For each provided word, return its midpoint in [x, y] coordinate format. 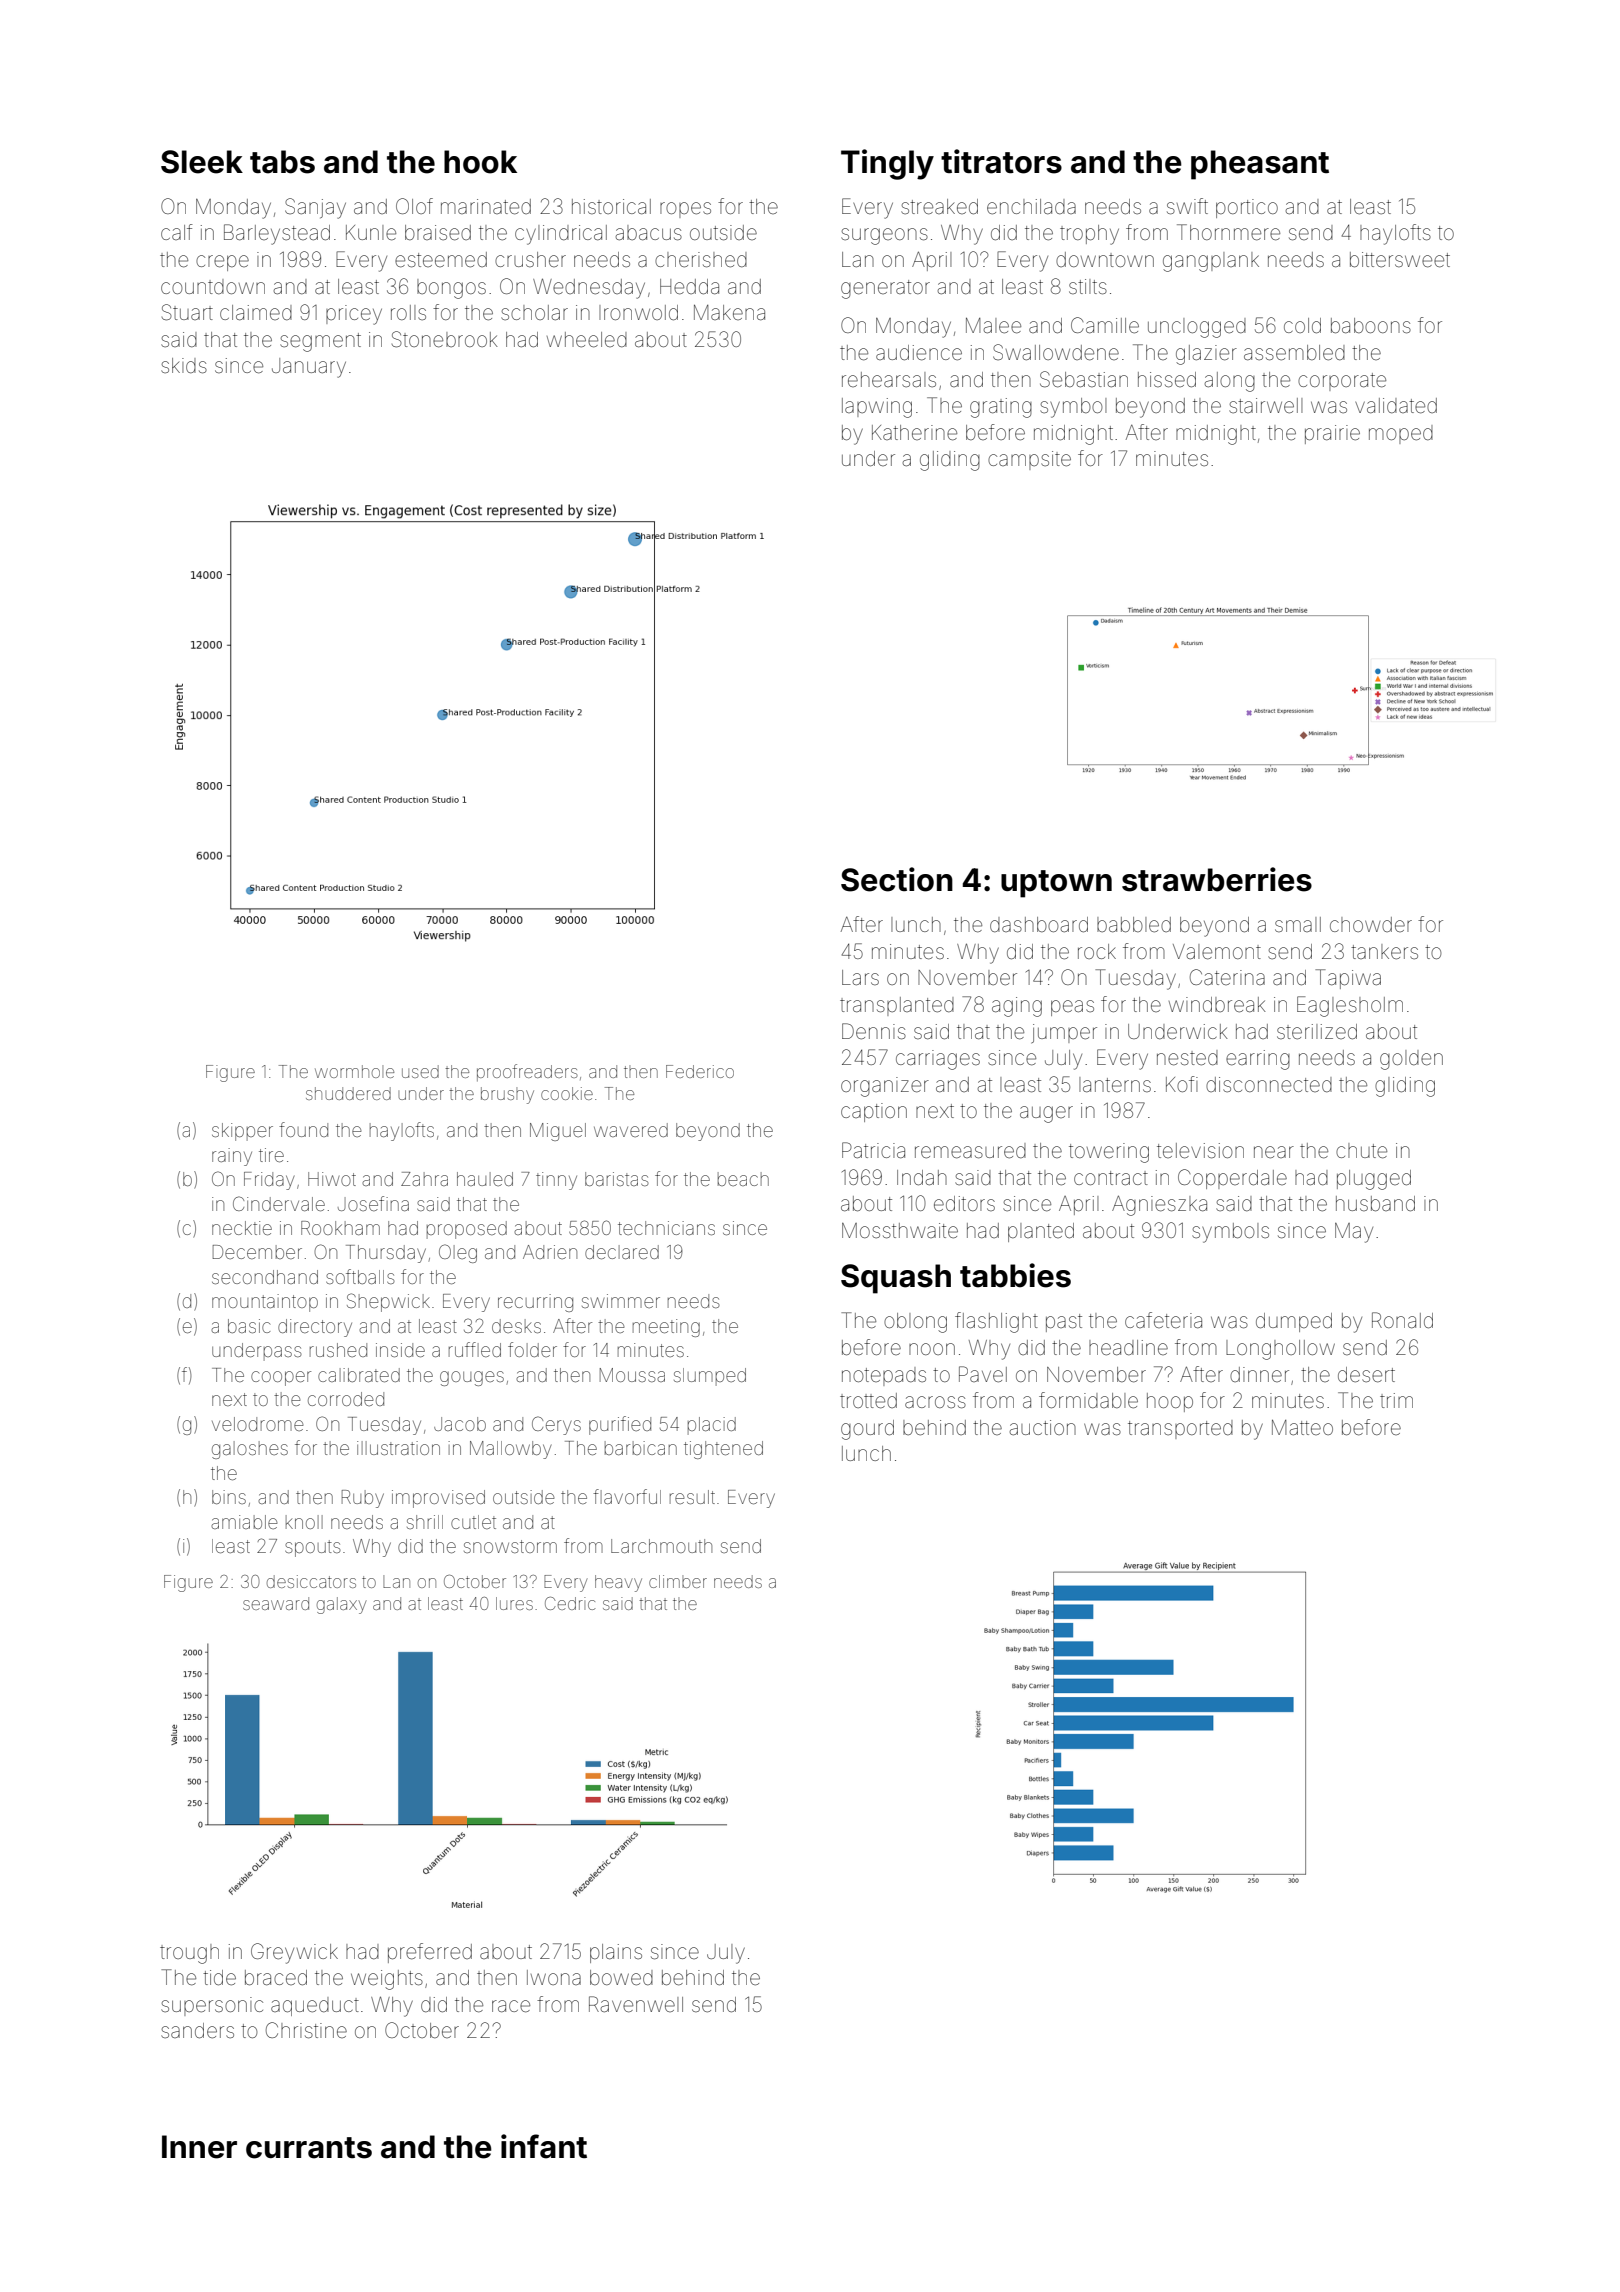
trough [189, 1954]
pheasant [1260, 165]
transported [1180, 1429]
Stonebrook [445, 339]
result [692, 1497]
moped [1401, 434]
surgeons [884, 236]
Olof [414, 206]
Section [897, 879]
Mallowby [510, 1450]
